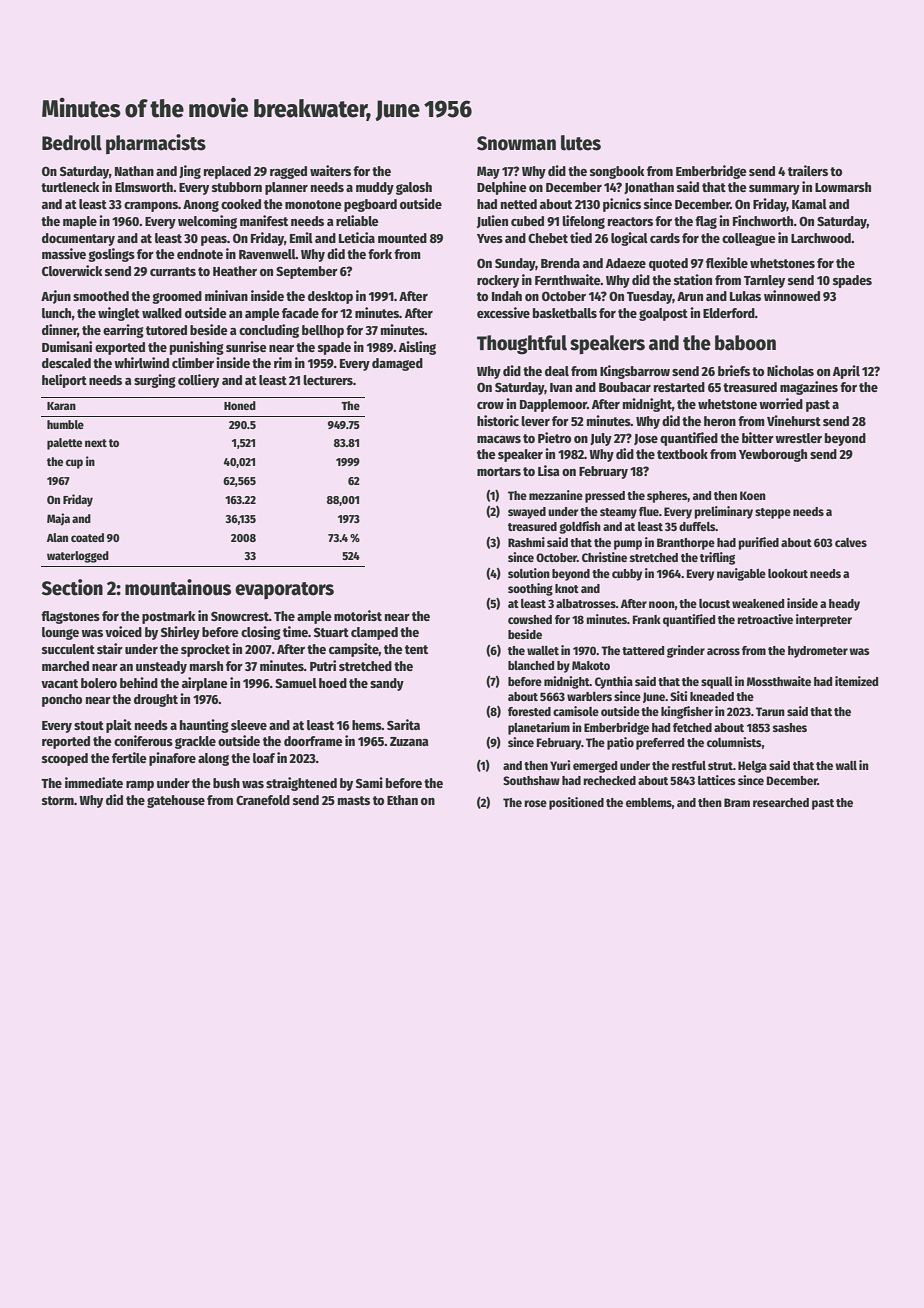 This screenshot has height=1308, width=924. Describe the element at coordinates (176, 801) in the screenshot. I see `gatehouse` at that location.
